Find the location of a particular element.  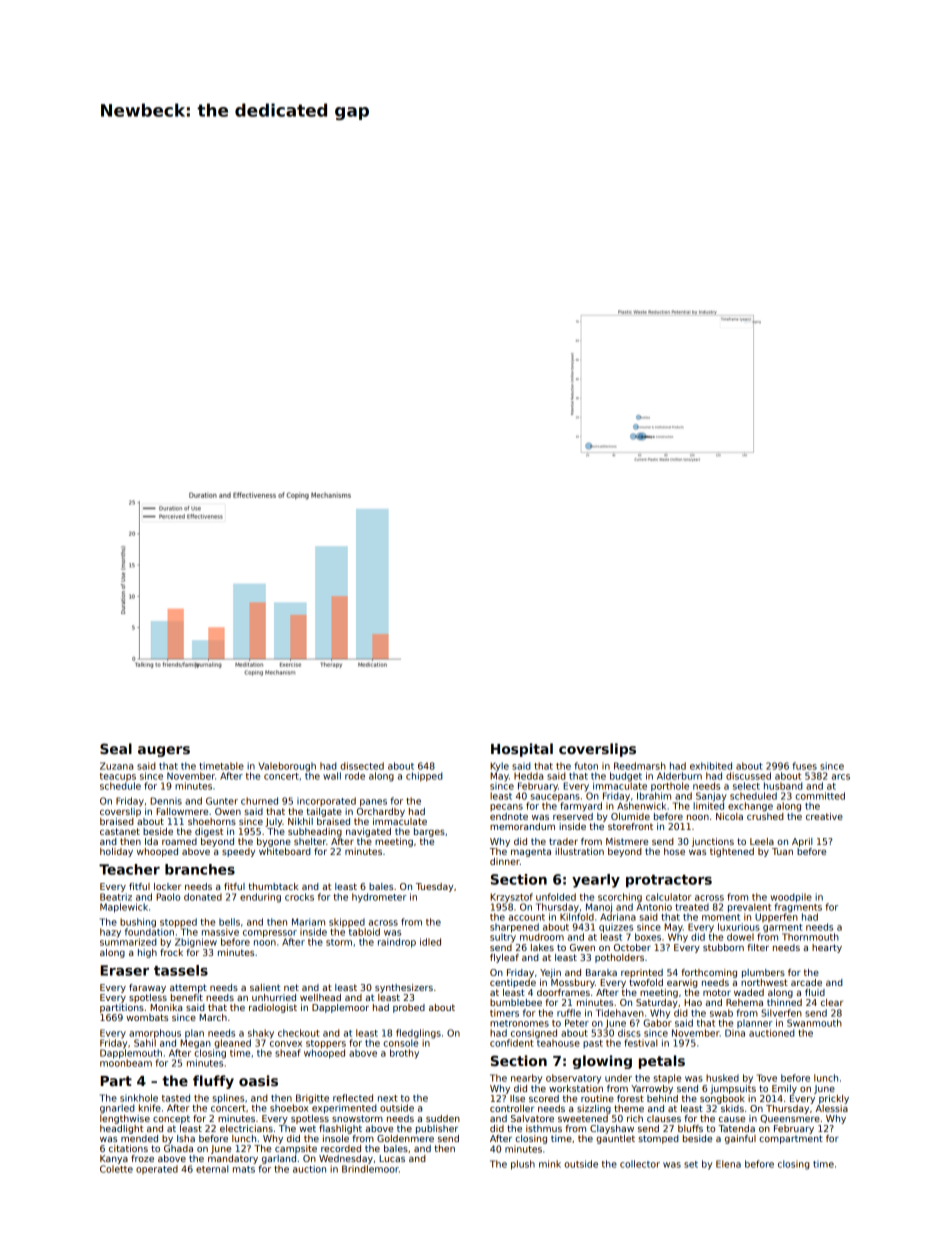

amorphous is located at coordinates (155, 1034).
